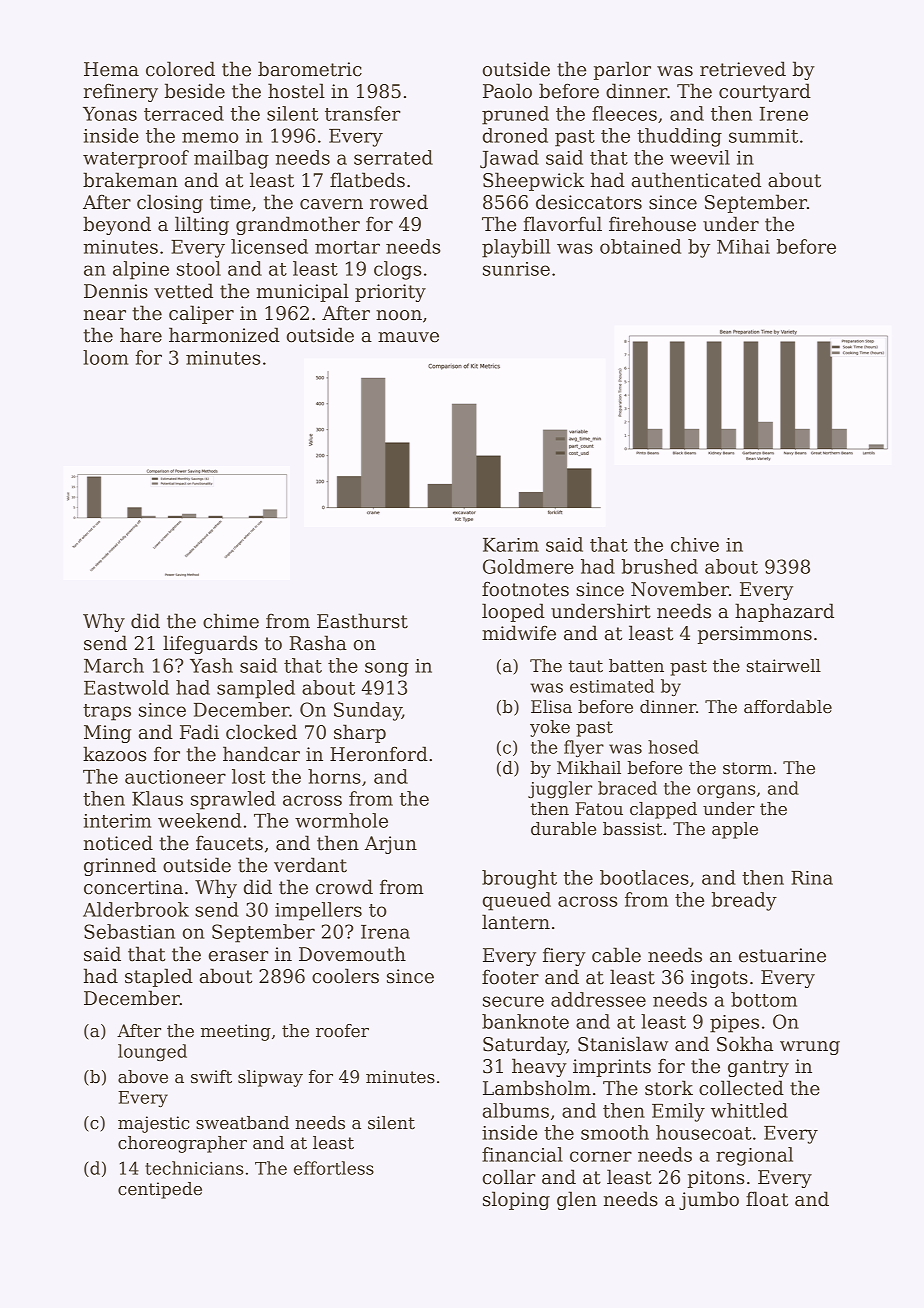 This screenshot has width=924, height=1308. What do you see at coordinates (310, 69) in the screenshot?
I see `barometric` at bounding box center [310, 69].
